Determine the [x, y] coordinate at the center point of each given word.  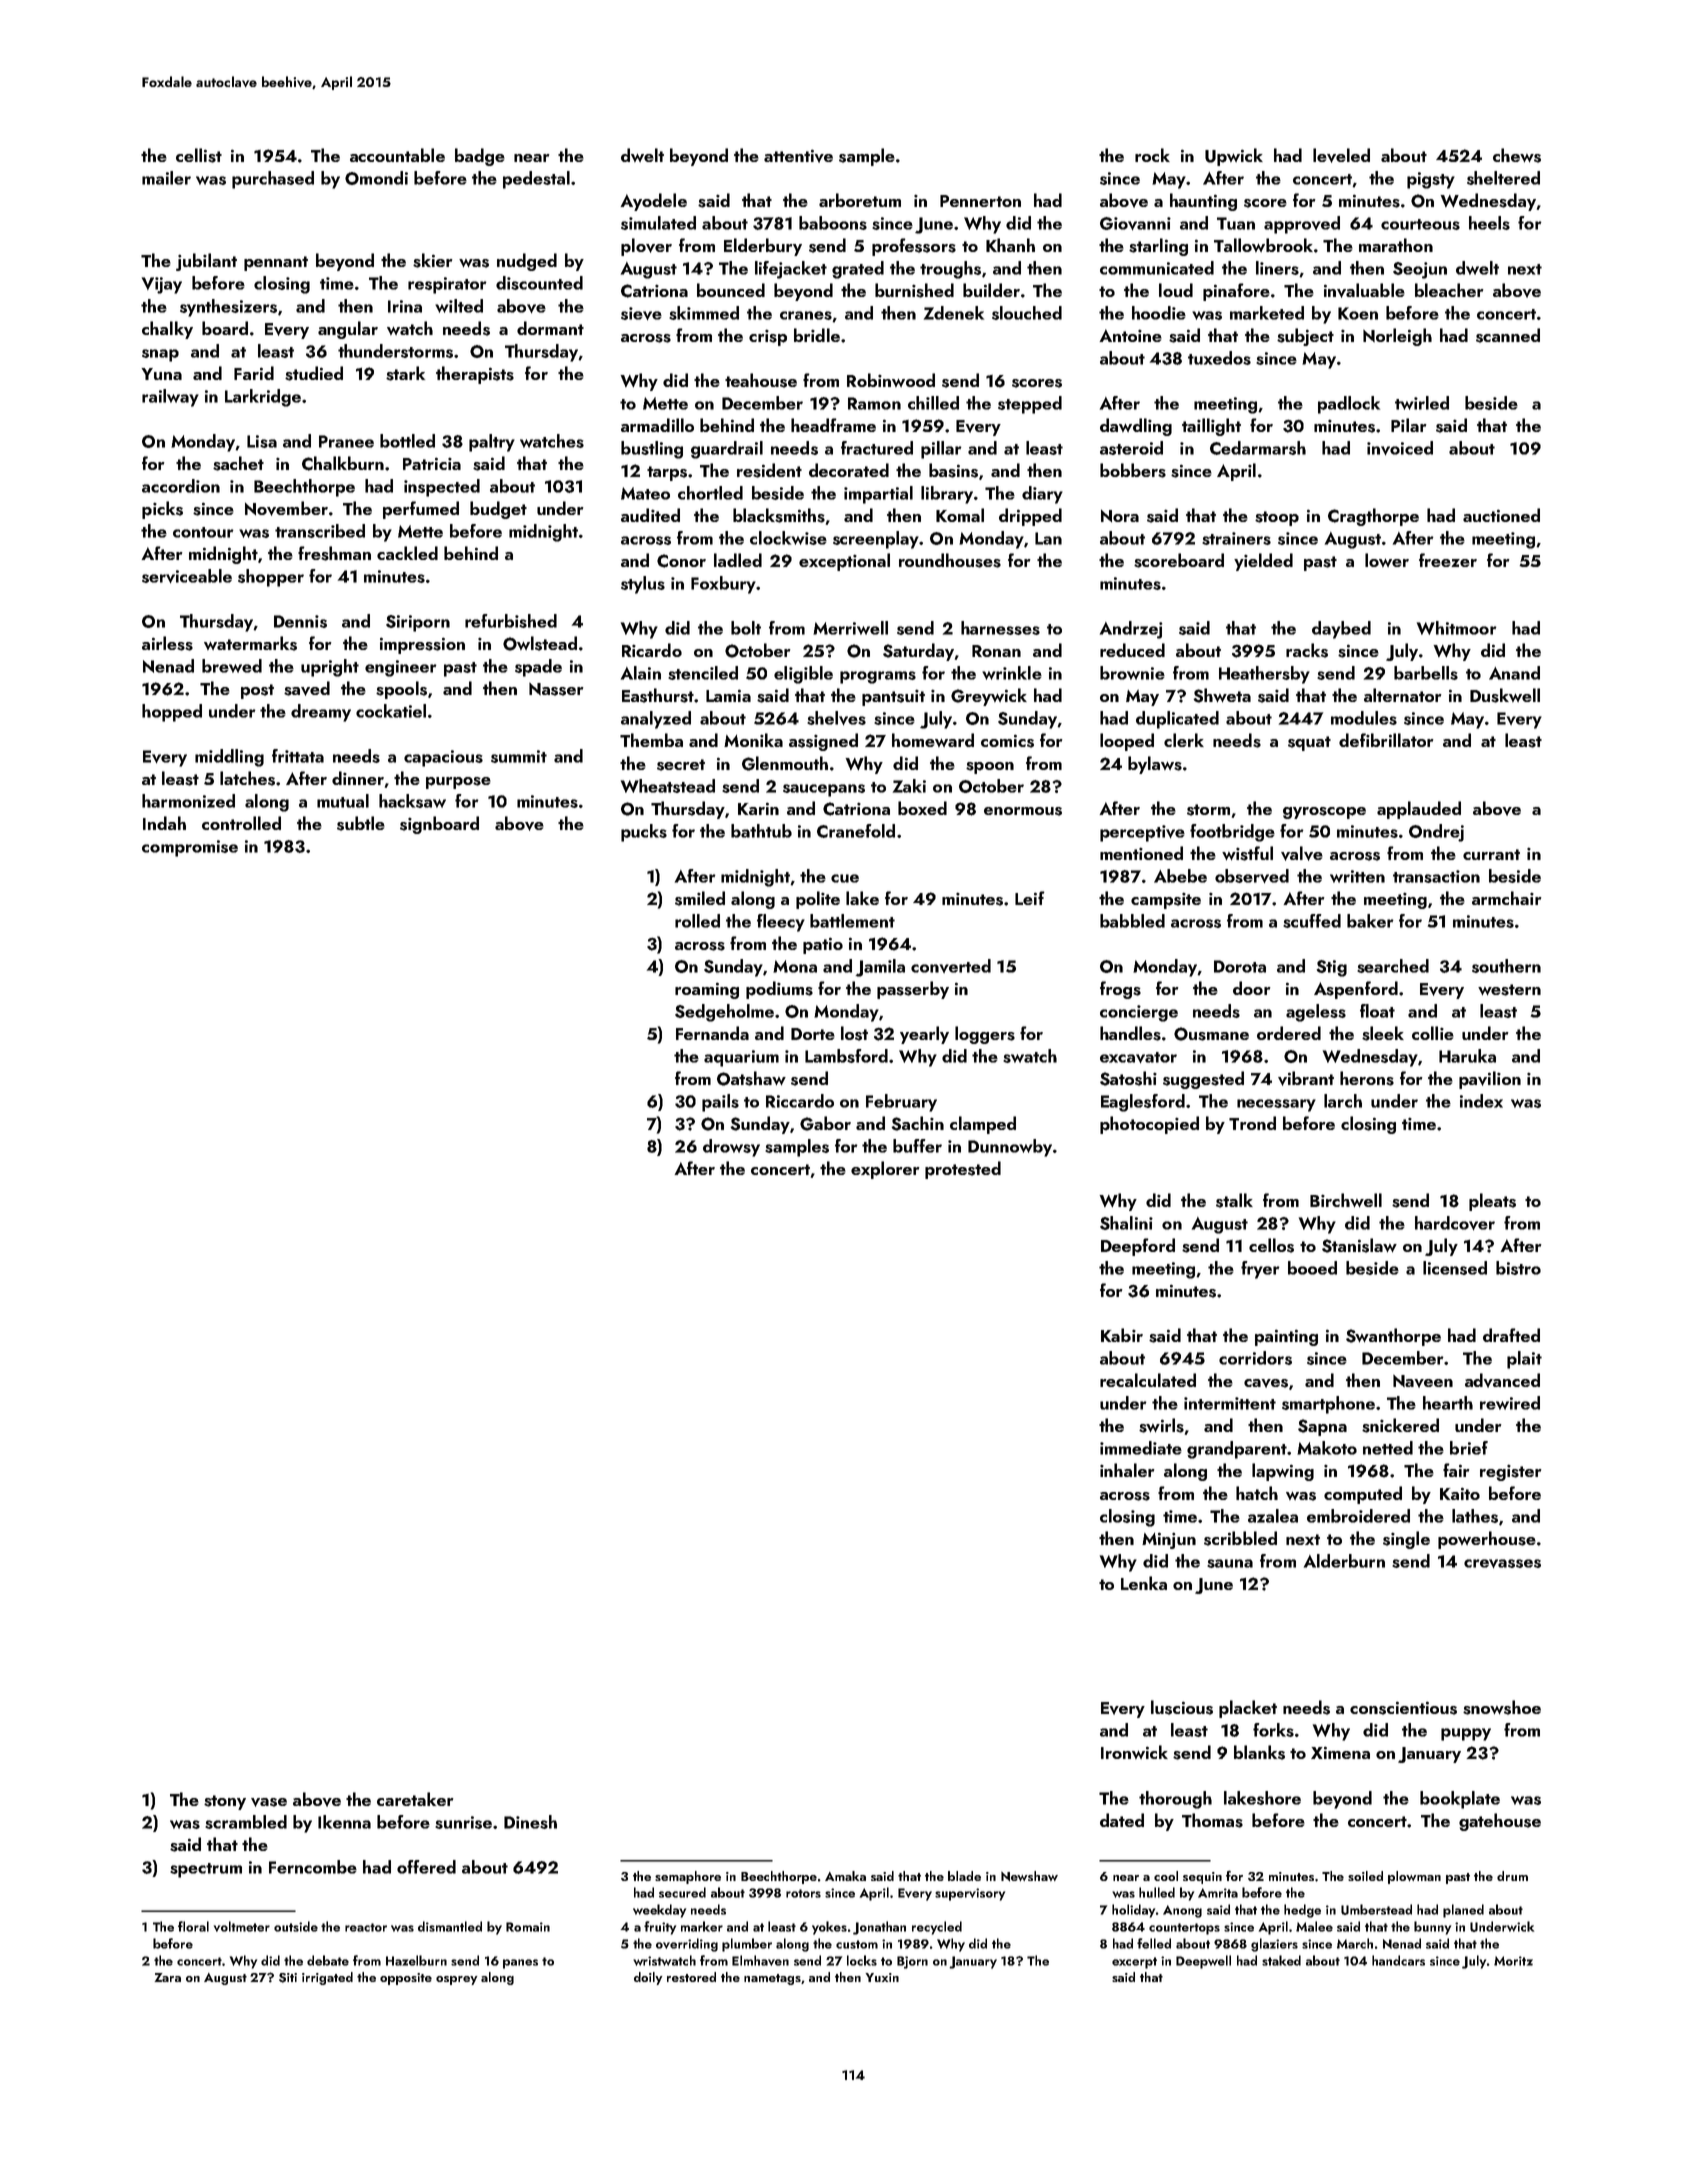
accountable [397, 155]
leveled [1341, 155]
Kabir [1122, 1335]
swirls [1161, 1425]
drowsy [731, 1148]
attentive [798, 156]
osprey [456, 1980]
